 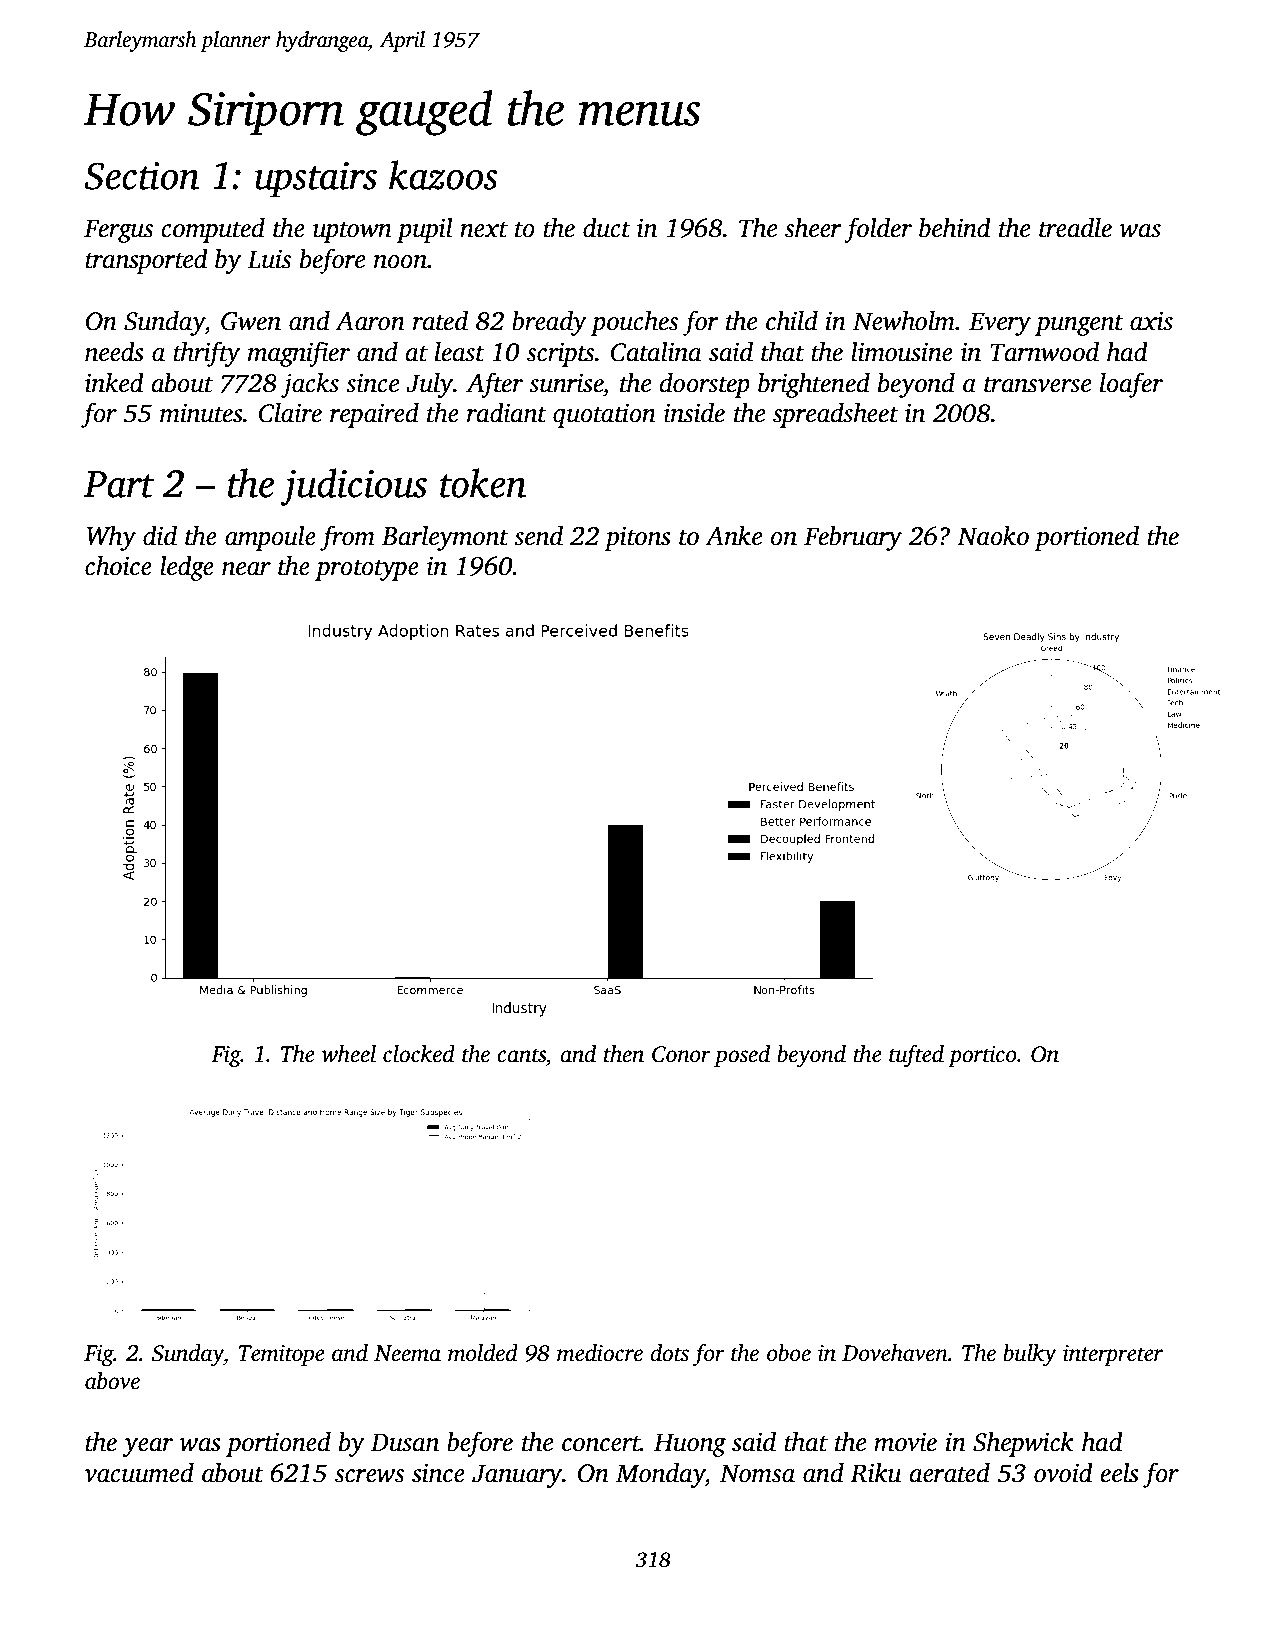 What do you see at coordinates (681, 1054) in the screenshot?
I see `Conor` at bounding box center [681, 1054].
